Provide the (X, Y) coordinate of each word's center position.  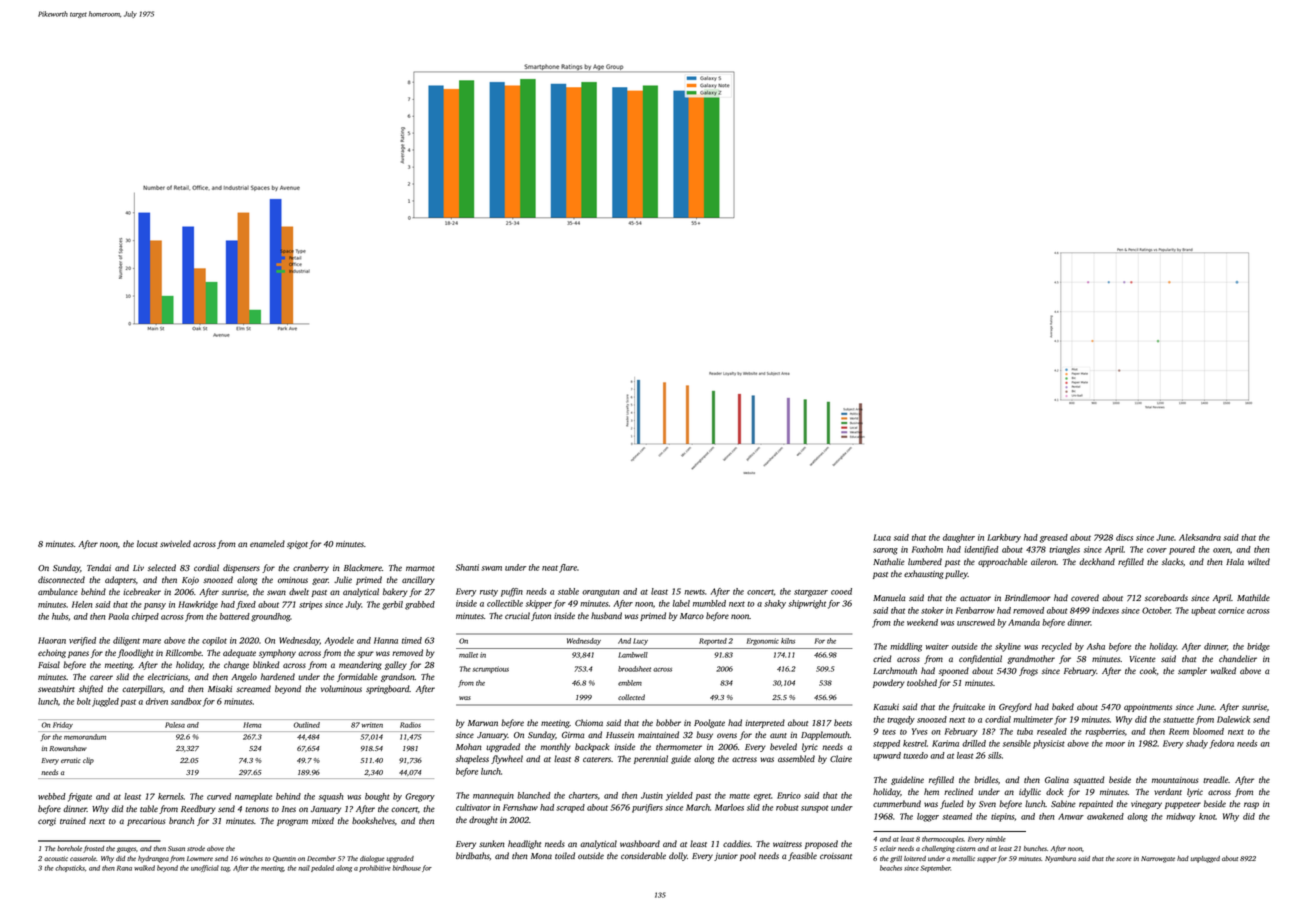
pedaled (322, 868)
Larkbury (1004, 538)
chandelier (1238, 658)
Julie (343, 579)
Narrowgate (1158, 859)
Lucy (640, 641)
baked (1063, 706)
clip (88, 761)
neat (550, 568)
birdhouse (407, 868)
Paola (118, 616)
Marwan (483, 723)
